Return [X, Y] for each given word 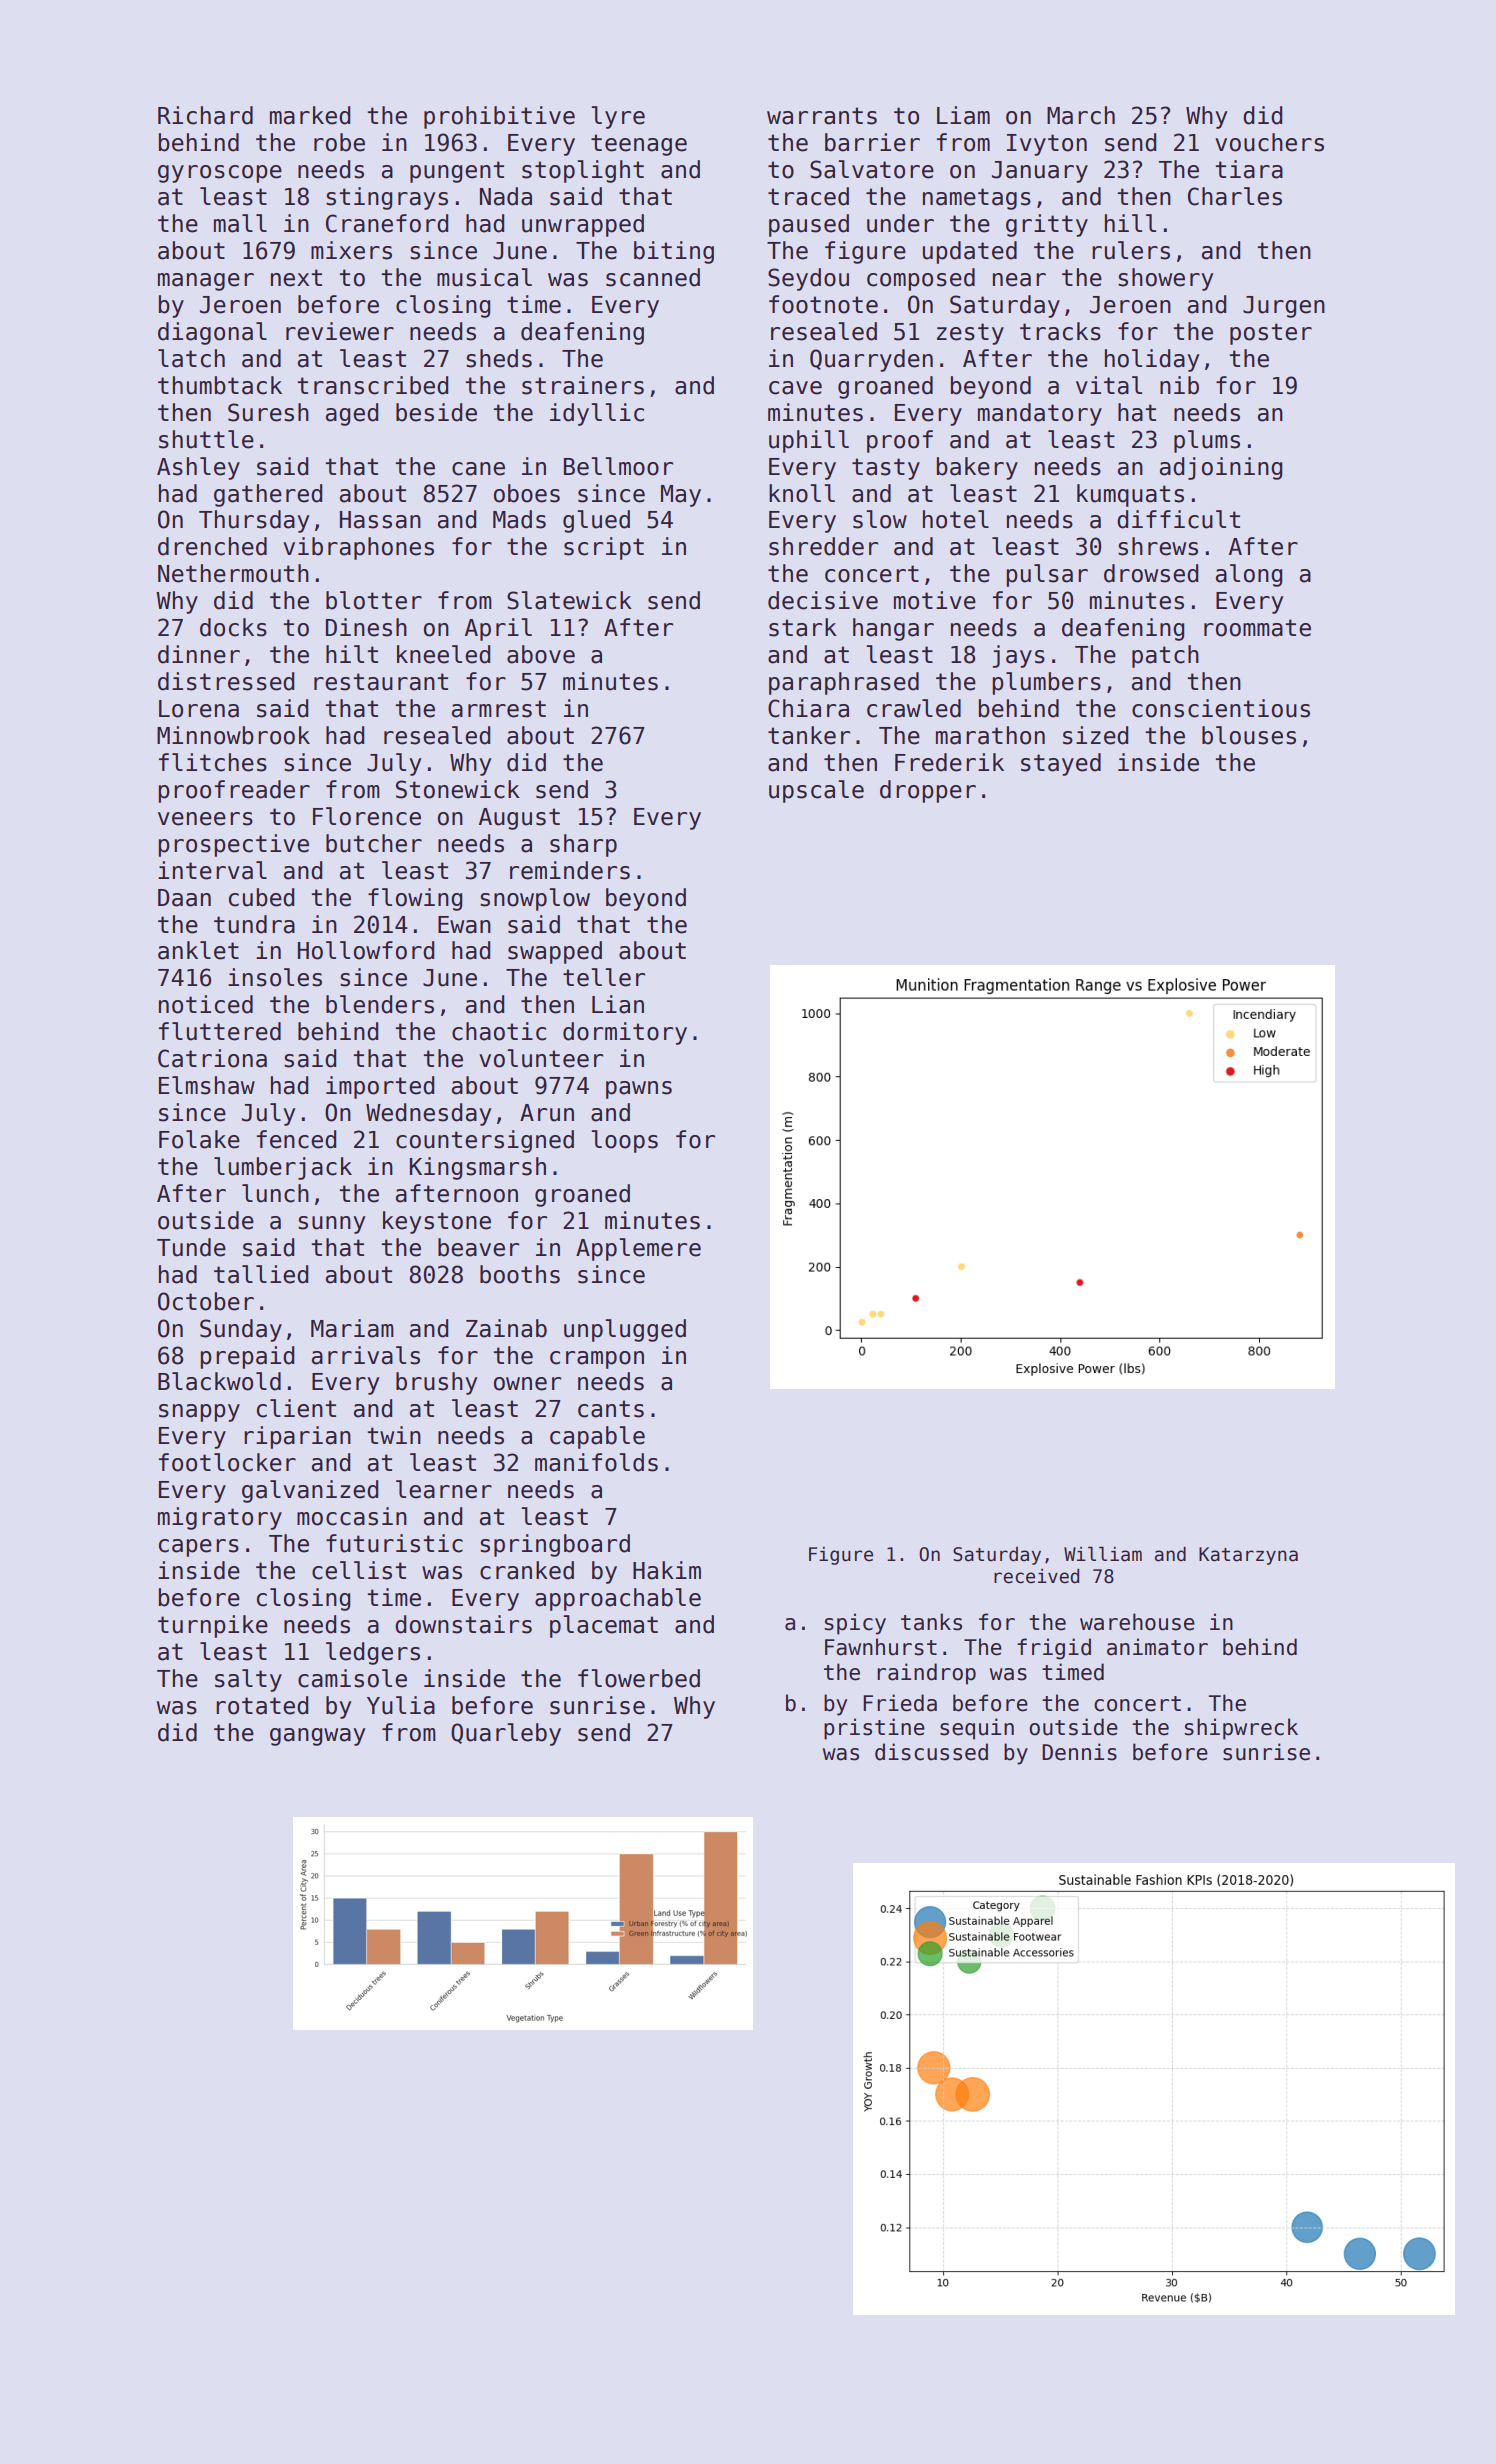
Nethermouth [233, 573]
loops [624, 1141]
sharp [583, 845]
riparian [297, 1437]
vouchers [1269, 142]
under [900, 223]
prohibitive [499, 117]
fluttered [220, 1031]
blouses [1249, 735]
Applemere [638, 1249]
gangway [317, 1737]
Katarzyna [1248, 1556]
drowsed [1151, 573]
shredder [823, 546]
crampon [597, 1360]
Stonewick [458, 789]
